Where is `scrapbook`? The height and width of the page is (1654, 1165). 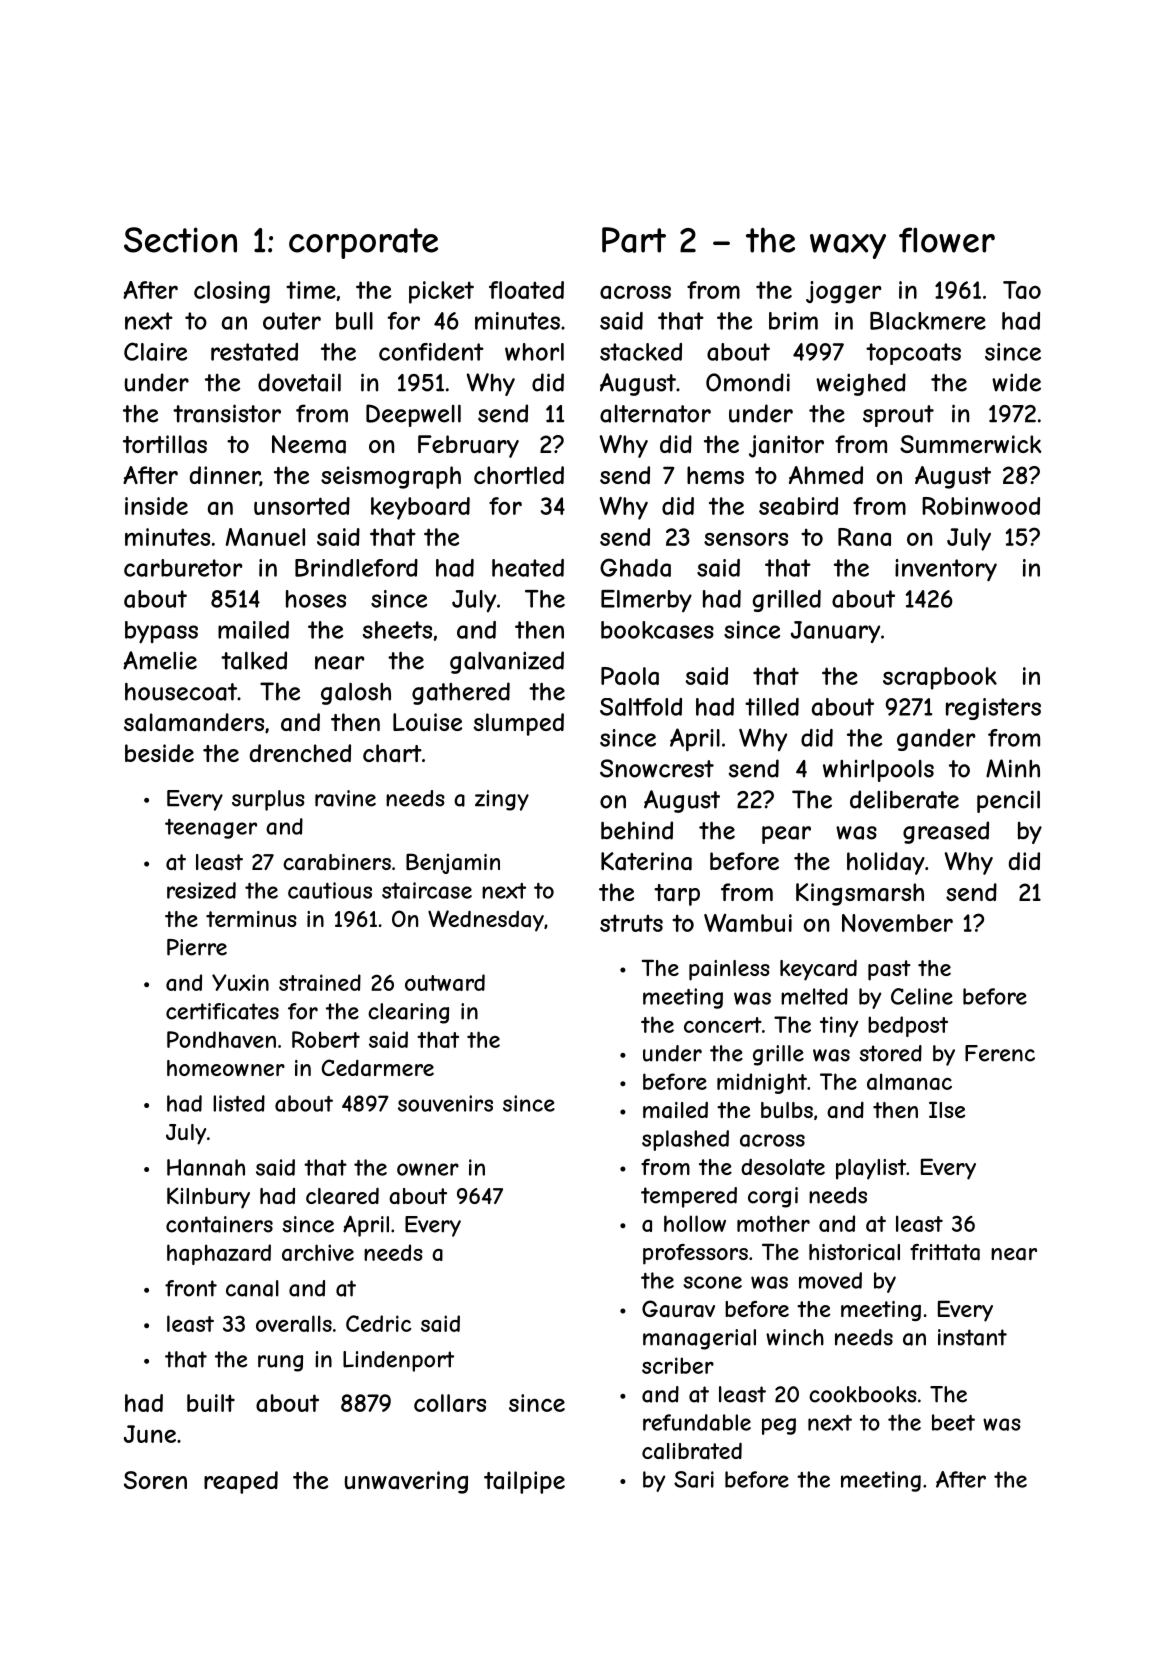 scrapbook is located at coordinates (940, 678).
